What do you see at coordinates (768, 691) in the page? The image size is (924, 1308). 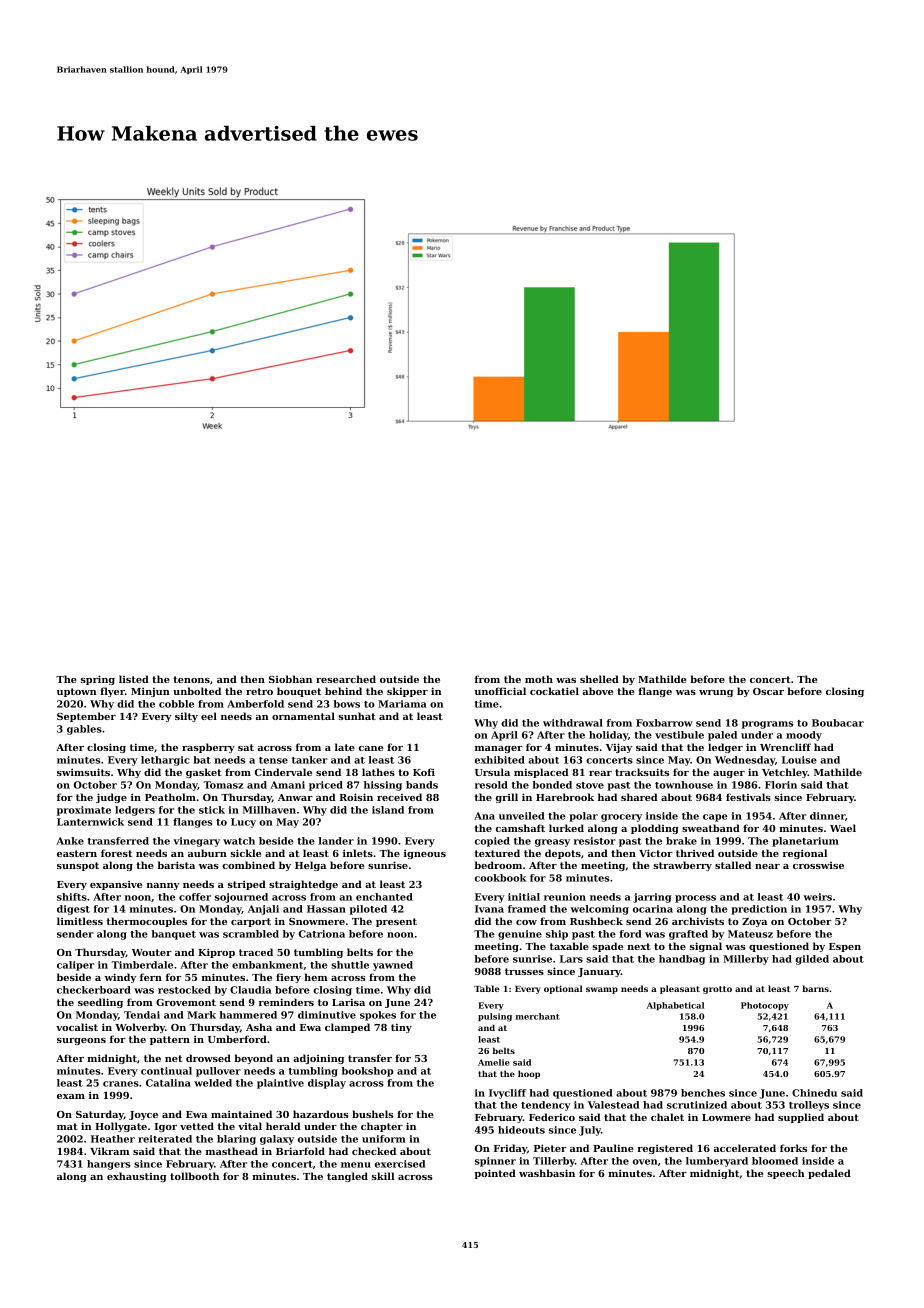 I see `Oscar` at bounding box center [768, 691].
